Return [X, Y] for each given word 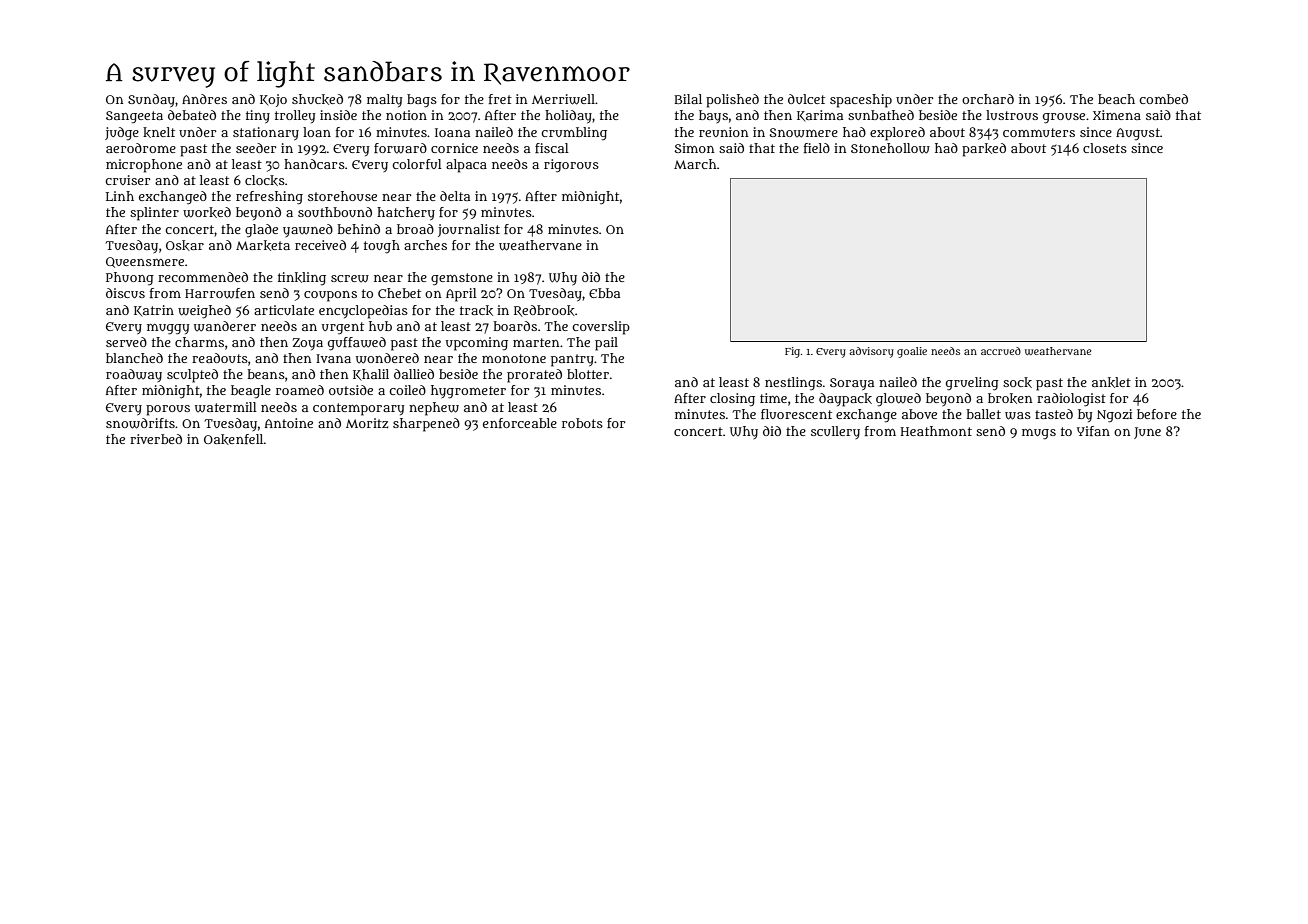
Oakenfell [234, 439]
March [695, 164]
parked [984, 150]
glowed [898, 399]
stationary [266, 134]
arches [425, 245]
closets [1105, 148]
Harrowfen [220, 293]
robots [582, 423]
